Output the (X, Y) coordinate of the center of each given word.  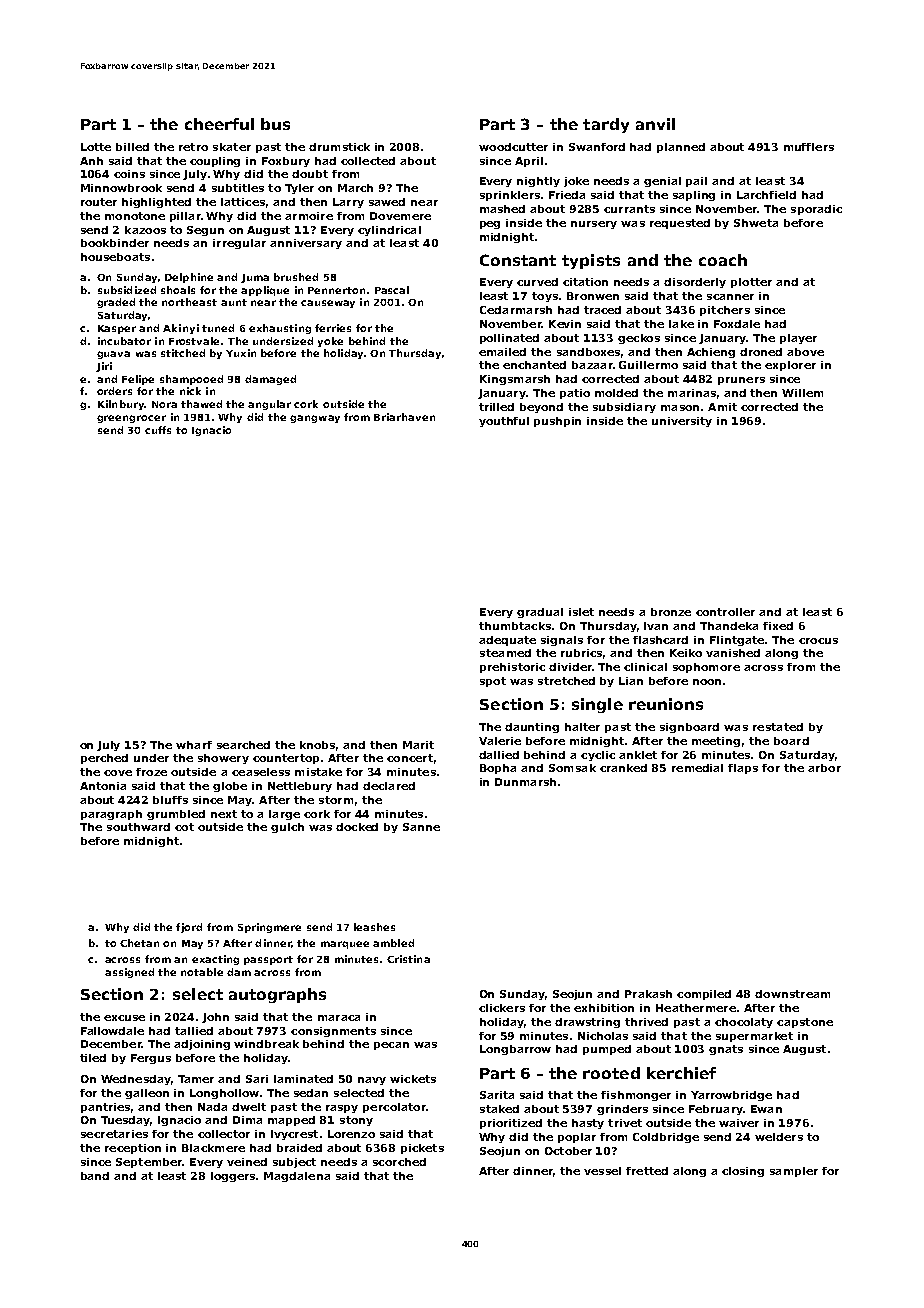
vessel (602, 1171)
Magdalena (297, 1177)
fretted (647, 1171)
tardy (606, 125)
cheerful (219, 124)
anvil (655, 124)
